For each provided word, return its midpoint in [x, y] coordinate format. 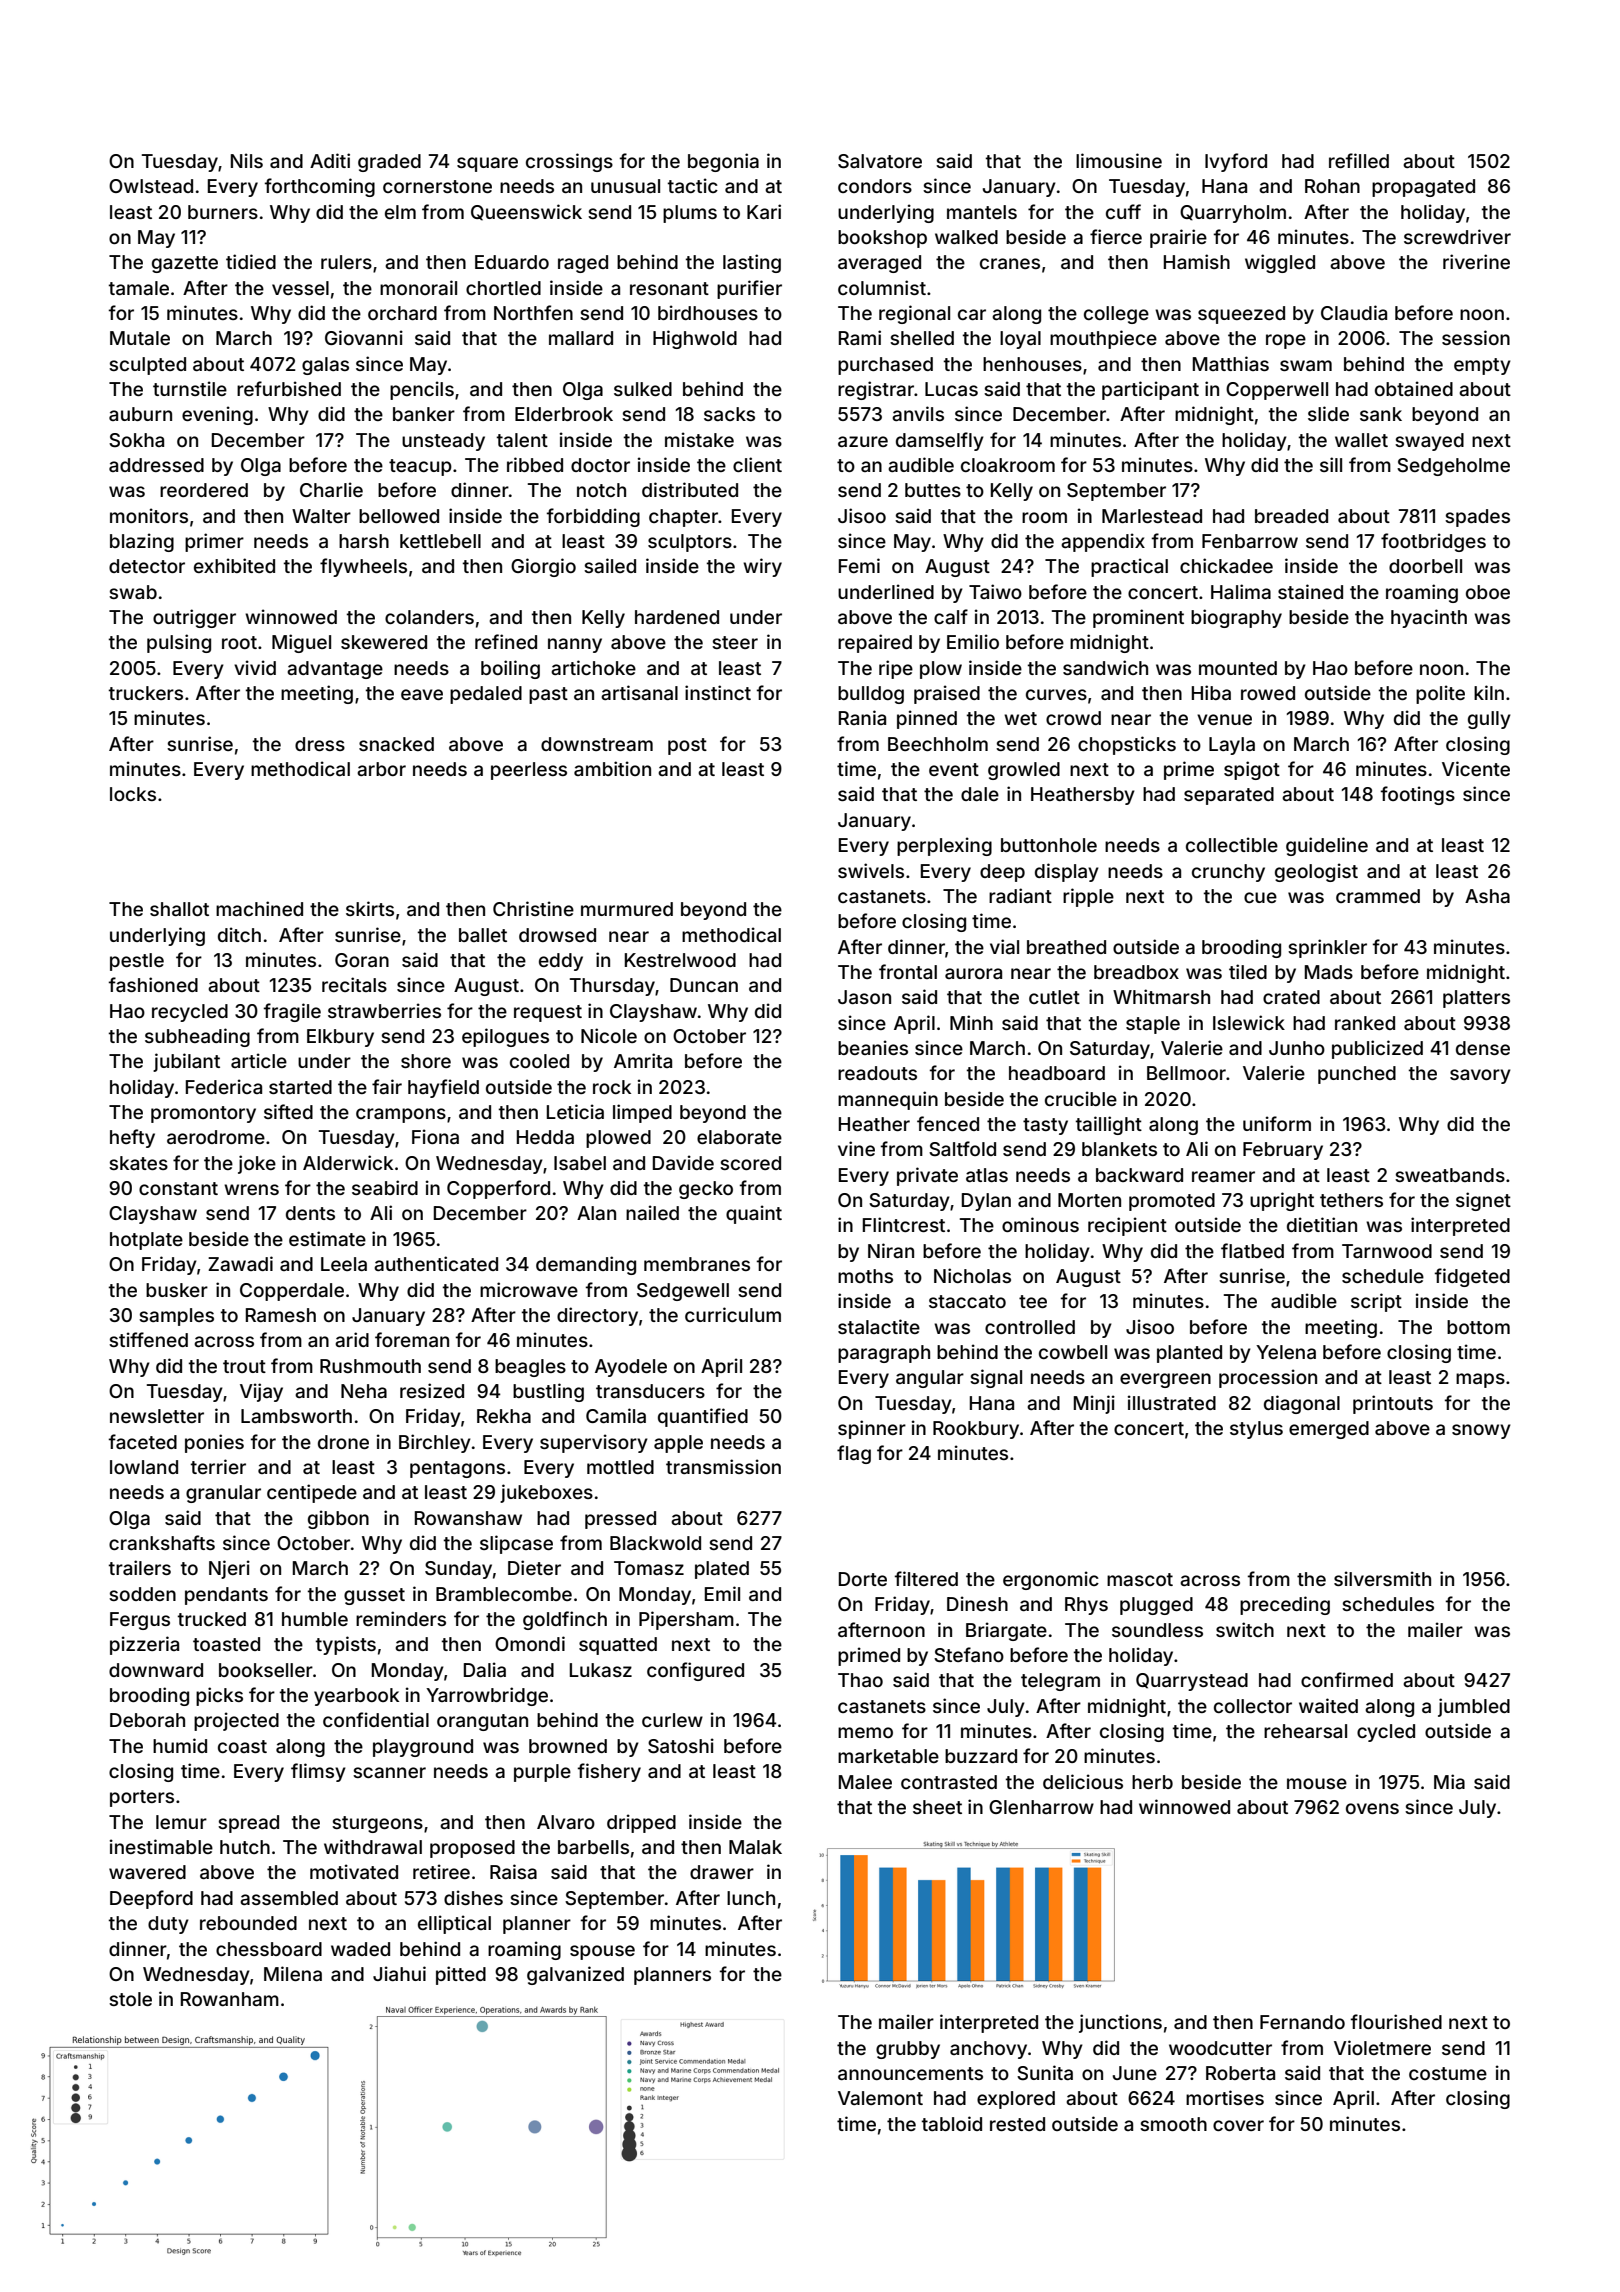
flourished [1396, 2021]
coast [242, 1746]
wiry [762, 567]
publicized [1377, 1049]
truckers [146, 693]
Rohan [1332, 186]
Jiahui [399, 1973]
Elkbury [340, 1038]
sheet [937, 1807]
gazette [185, 264]
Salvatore [880, 161]
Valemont [880, 2098]
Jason [864, 997]
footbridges [1433, 542]
